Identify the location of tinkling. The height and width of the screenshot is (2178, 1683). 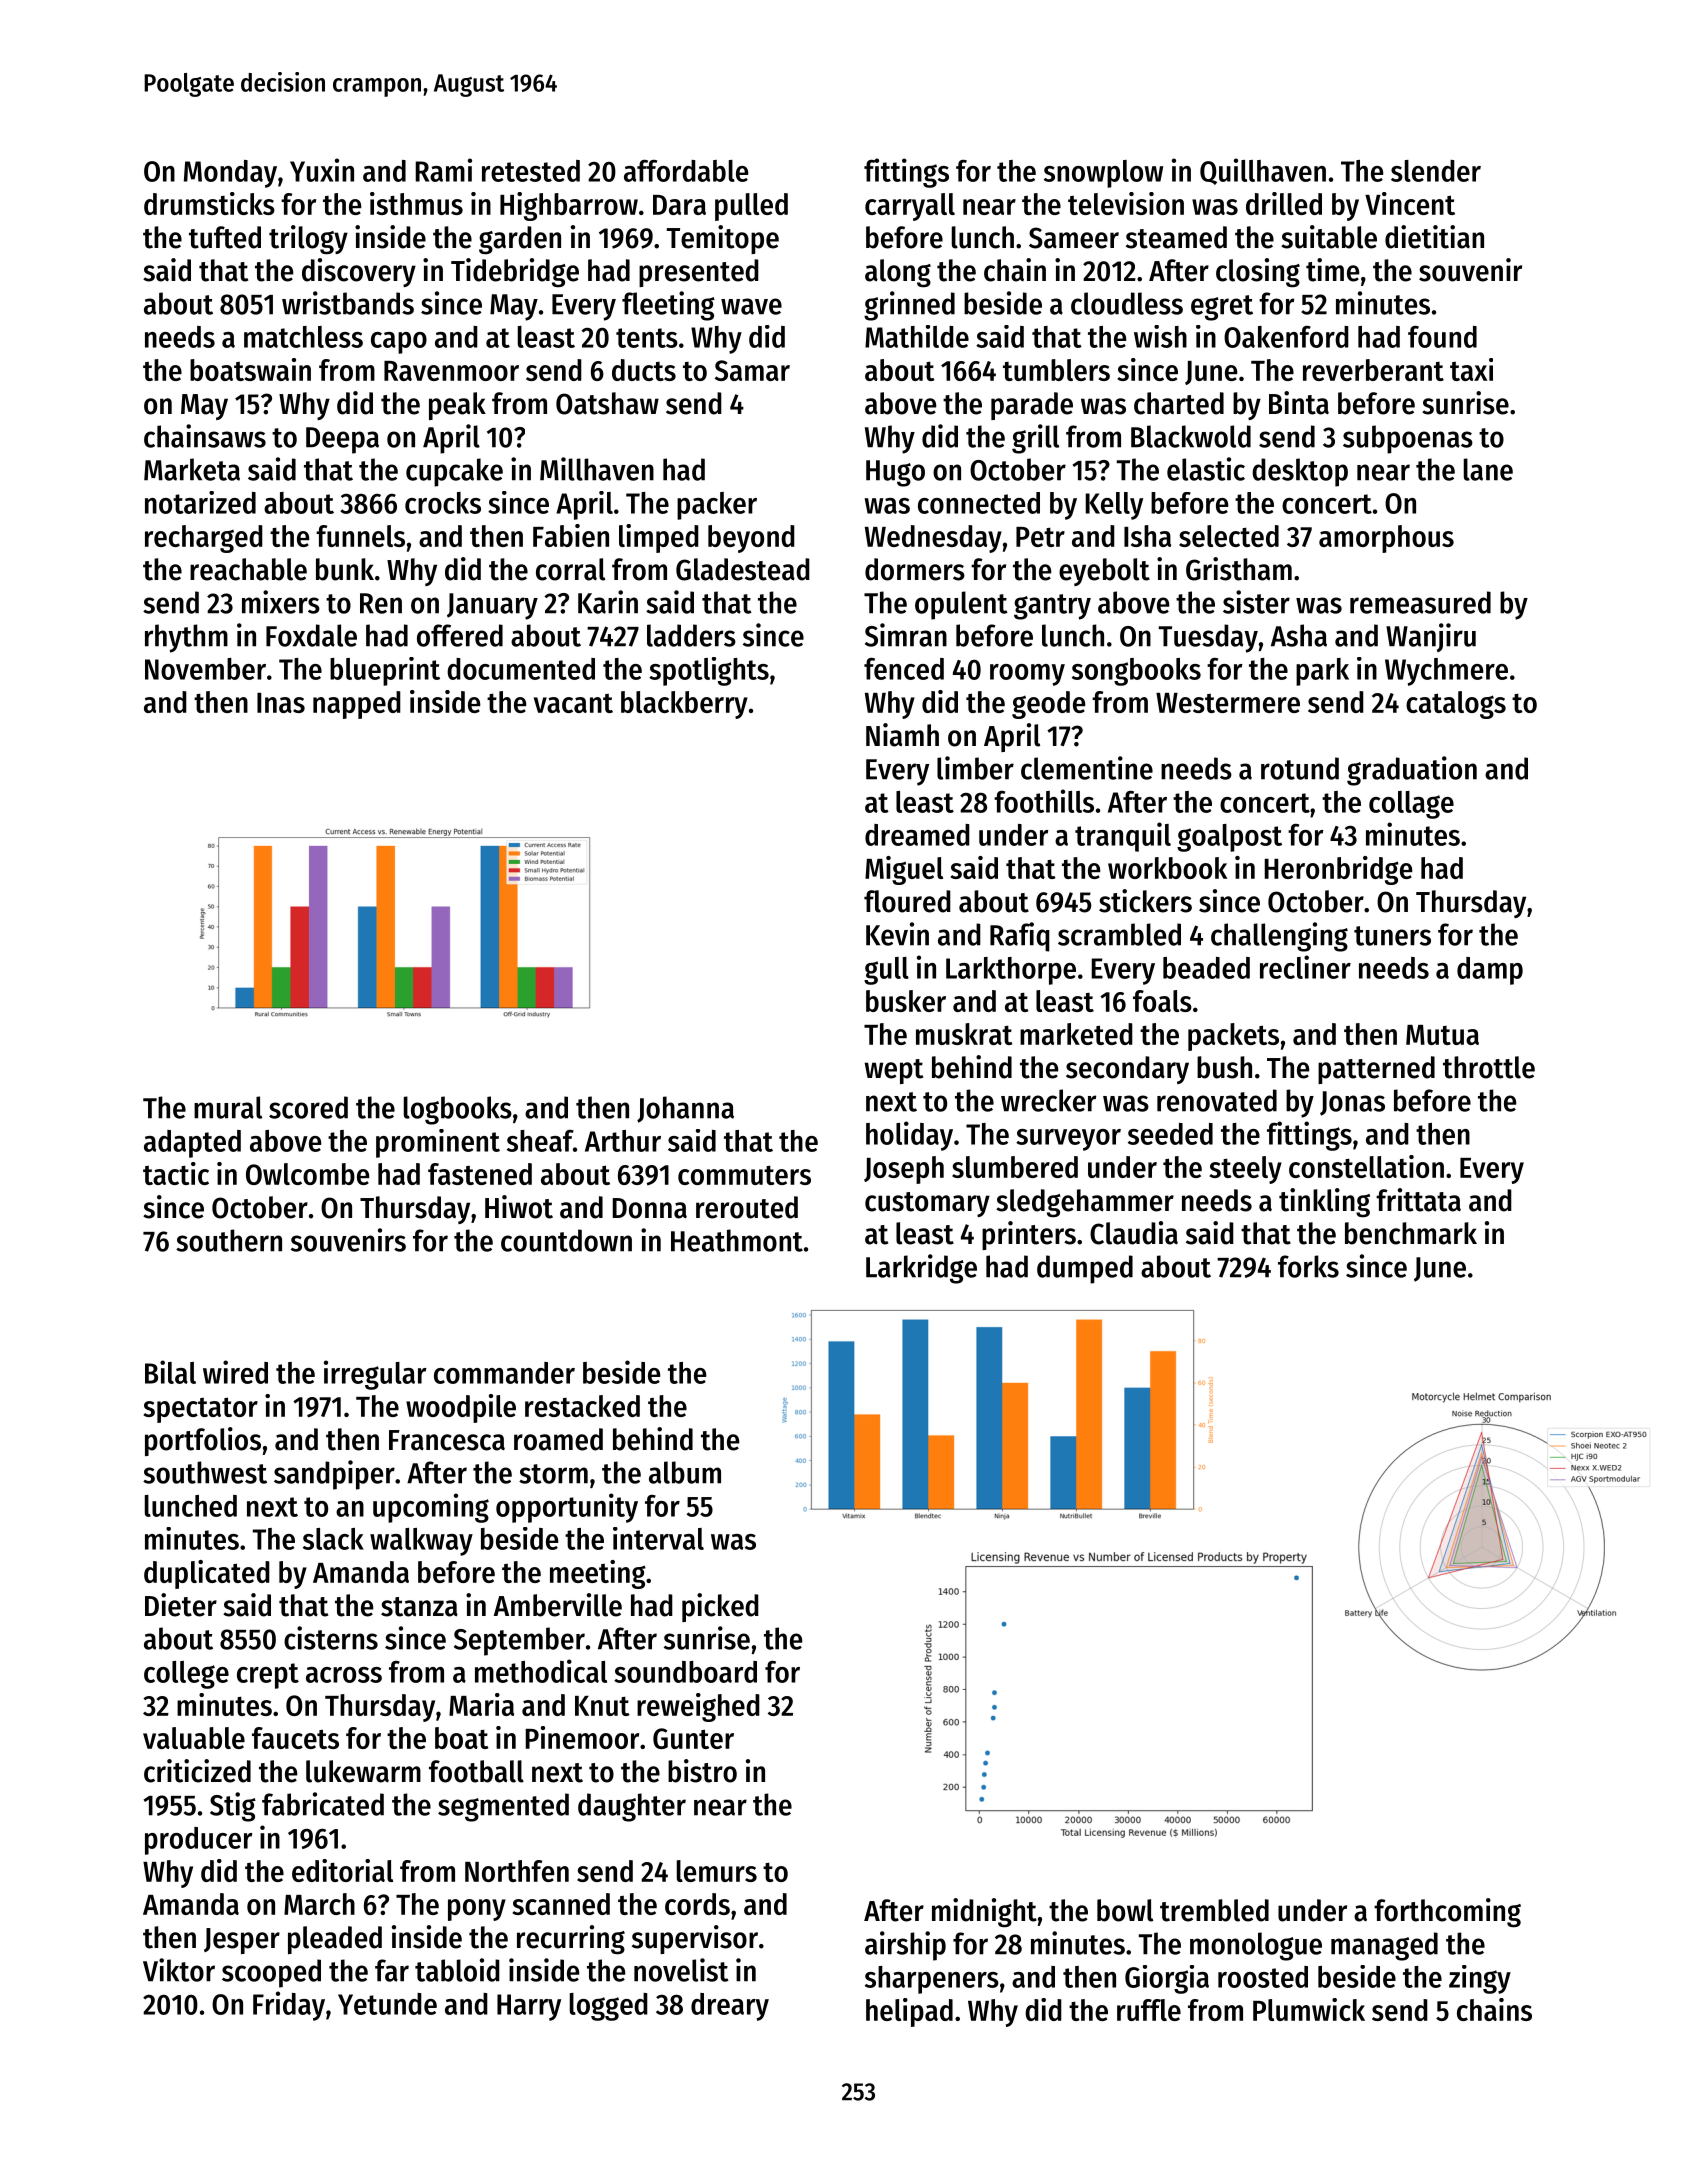
(1324, 1202).
